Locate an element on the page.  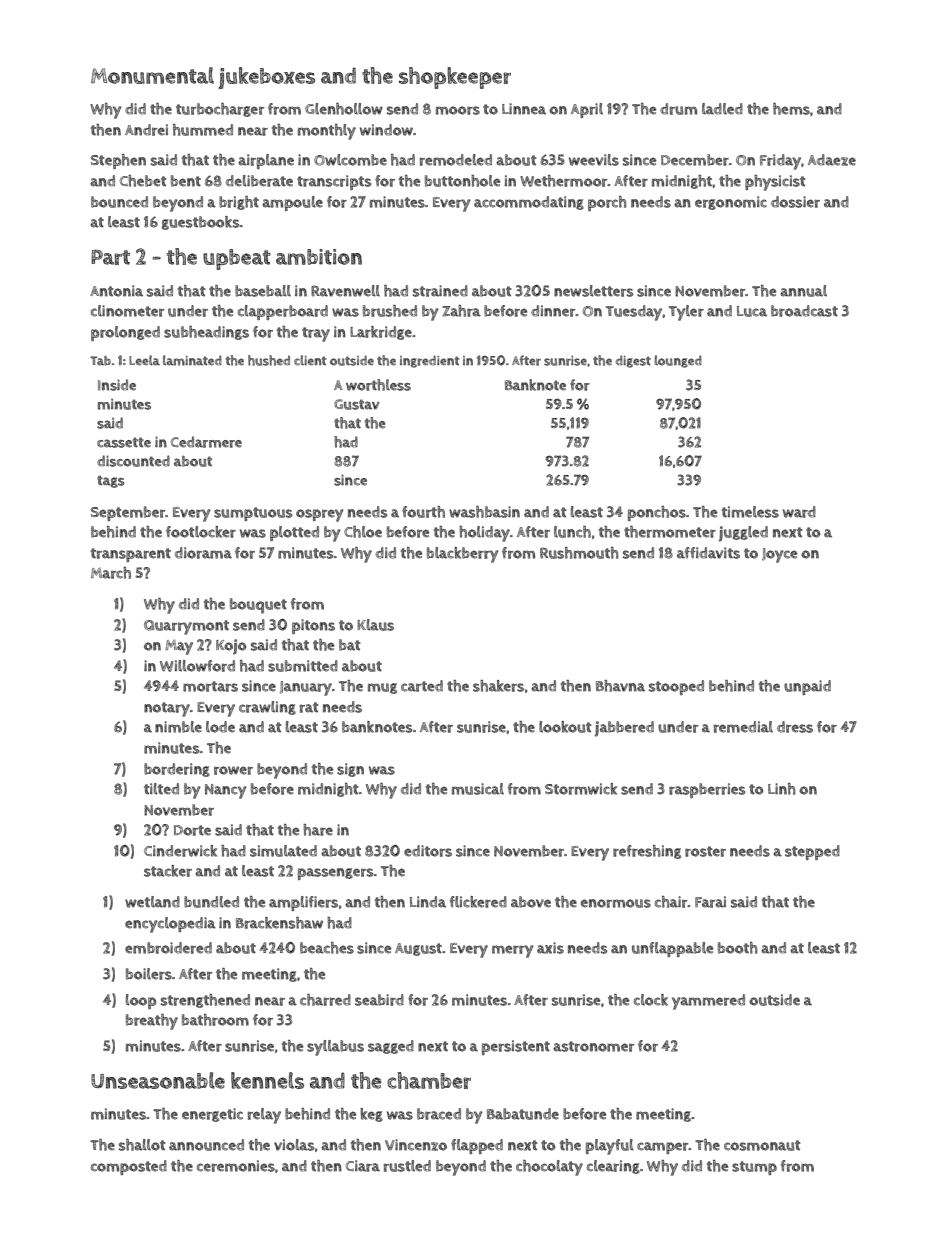
ward is located at coordinates (799, 512).
